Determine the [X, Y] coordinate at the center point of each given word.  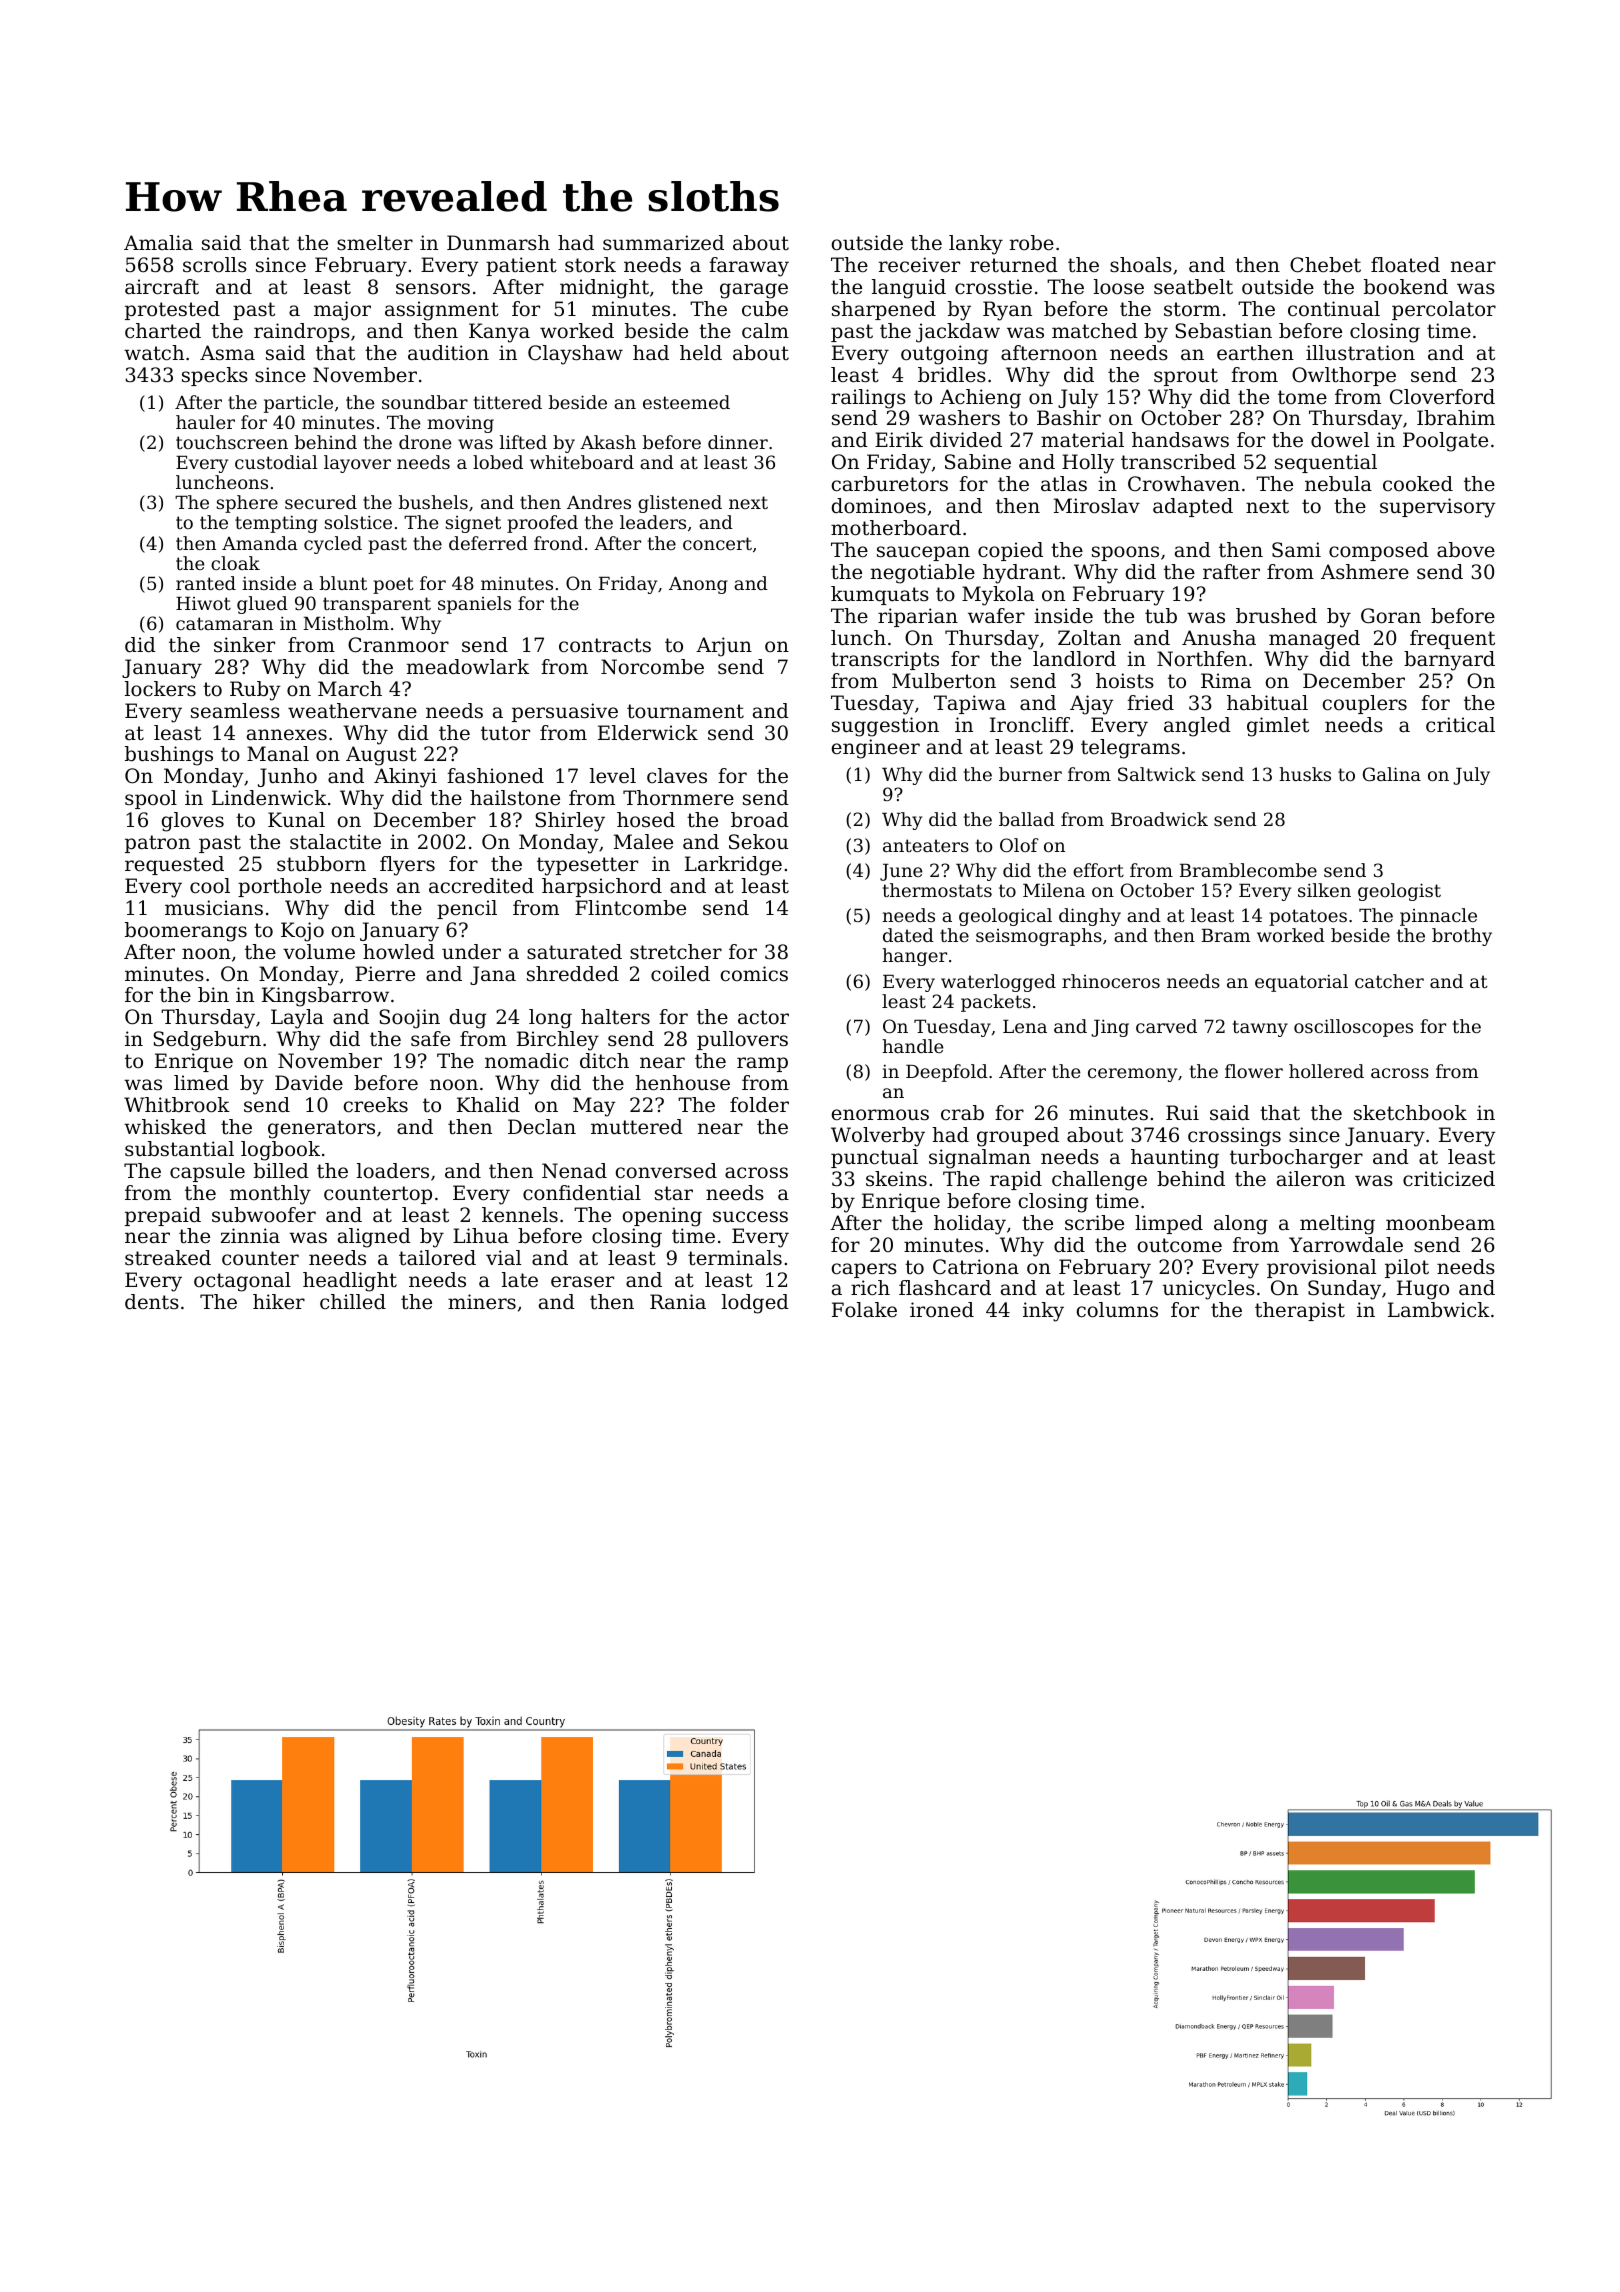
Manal [278, 754]
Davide [309, 1083]
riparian [918, 617]
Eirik [899, 439]
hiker [279, 1302]
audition [448, 353]
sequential [1326, 463]
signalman [980, 1159]
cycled [333, 545]
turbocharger [1296, 1159]
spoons [1125, 553]
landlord [1074, 659]
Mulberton [944, 681]
